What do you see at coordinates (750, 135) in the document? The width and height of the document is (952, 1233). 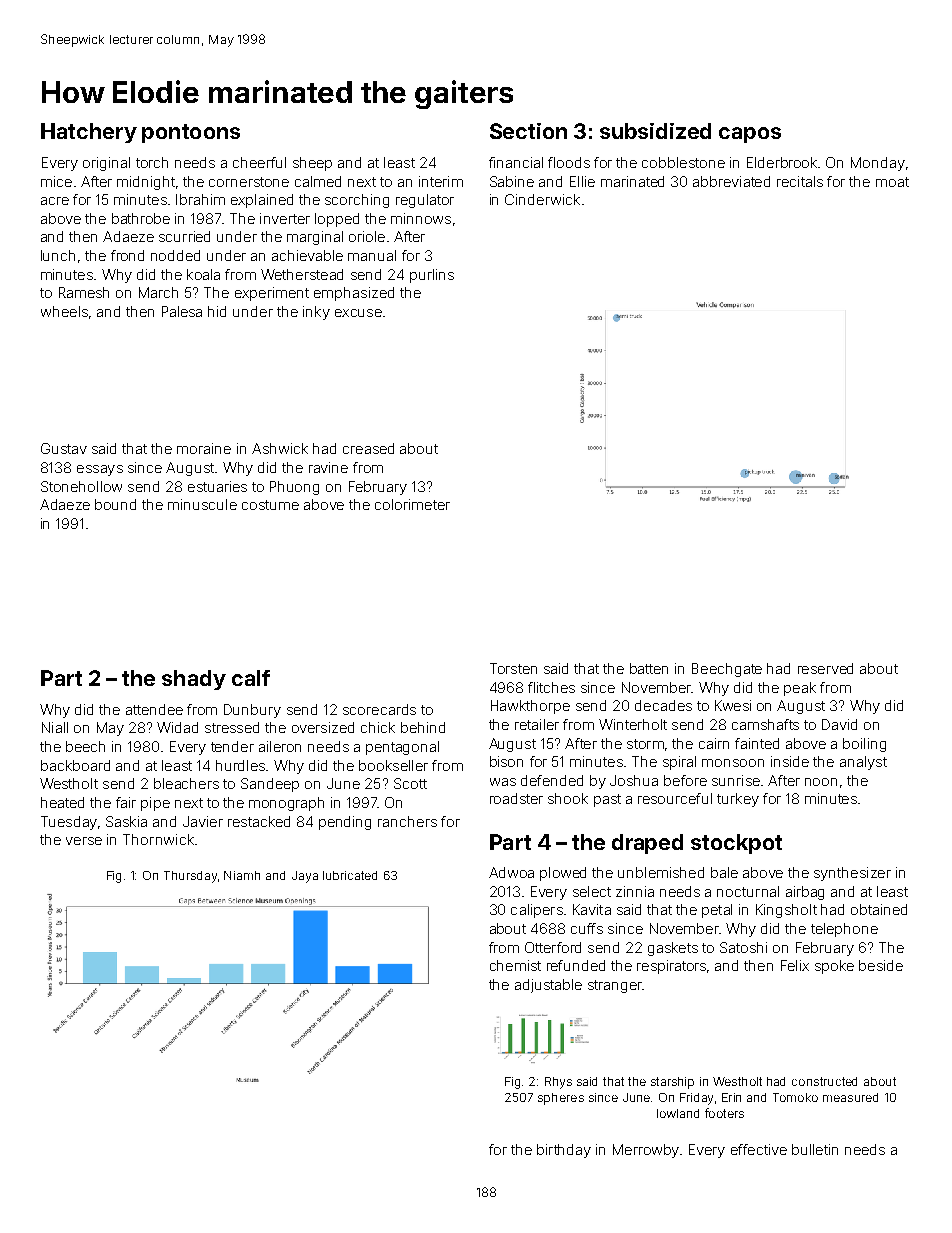 I see `capos` at bounding box center [750, 135].
